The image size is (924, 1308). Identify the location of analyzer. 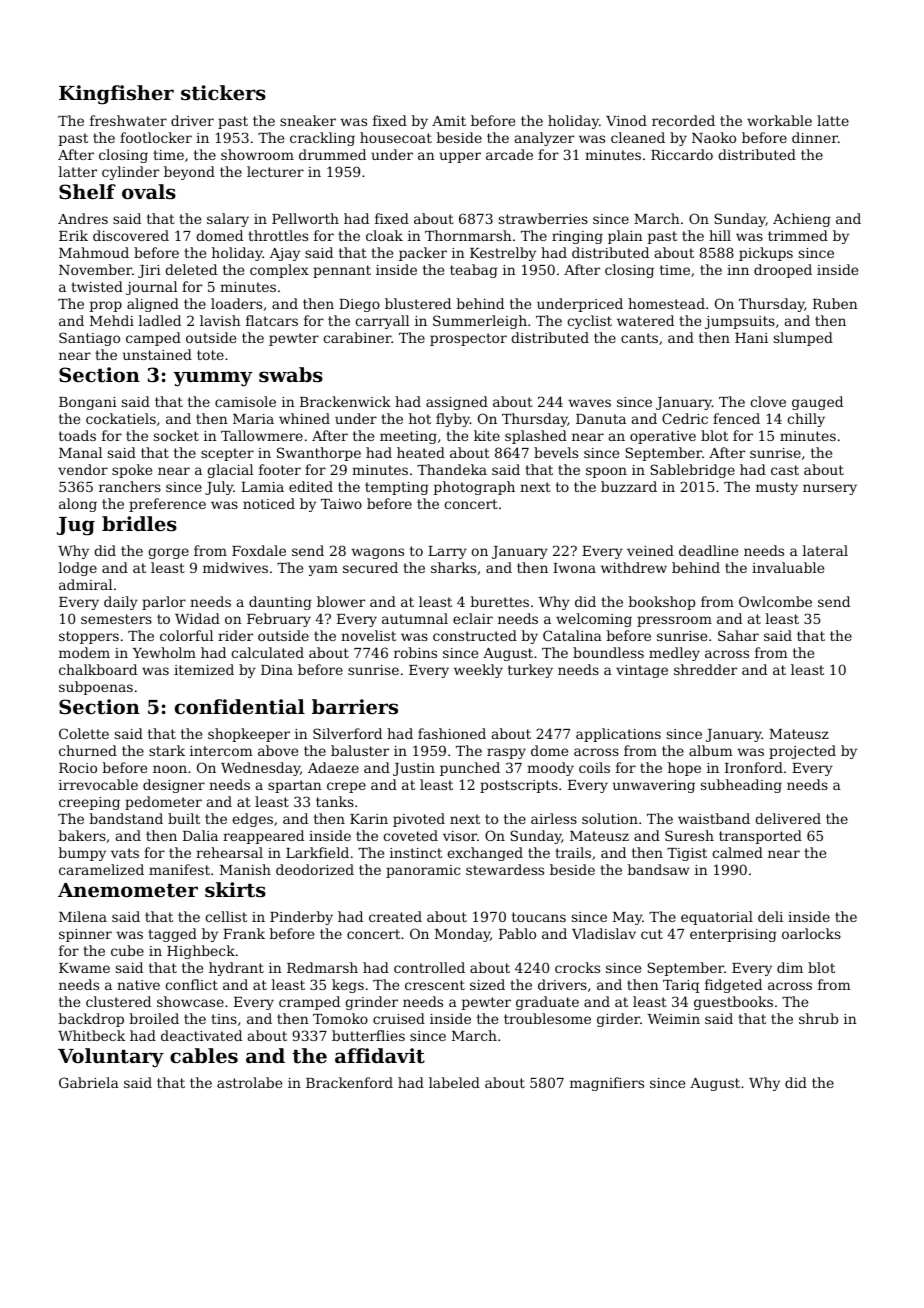
(544, 139).
